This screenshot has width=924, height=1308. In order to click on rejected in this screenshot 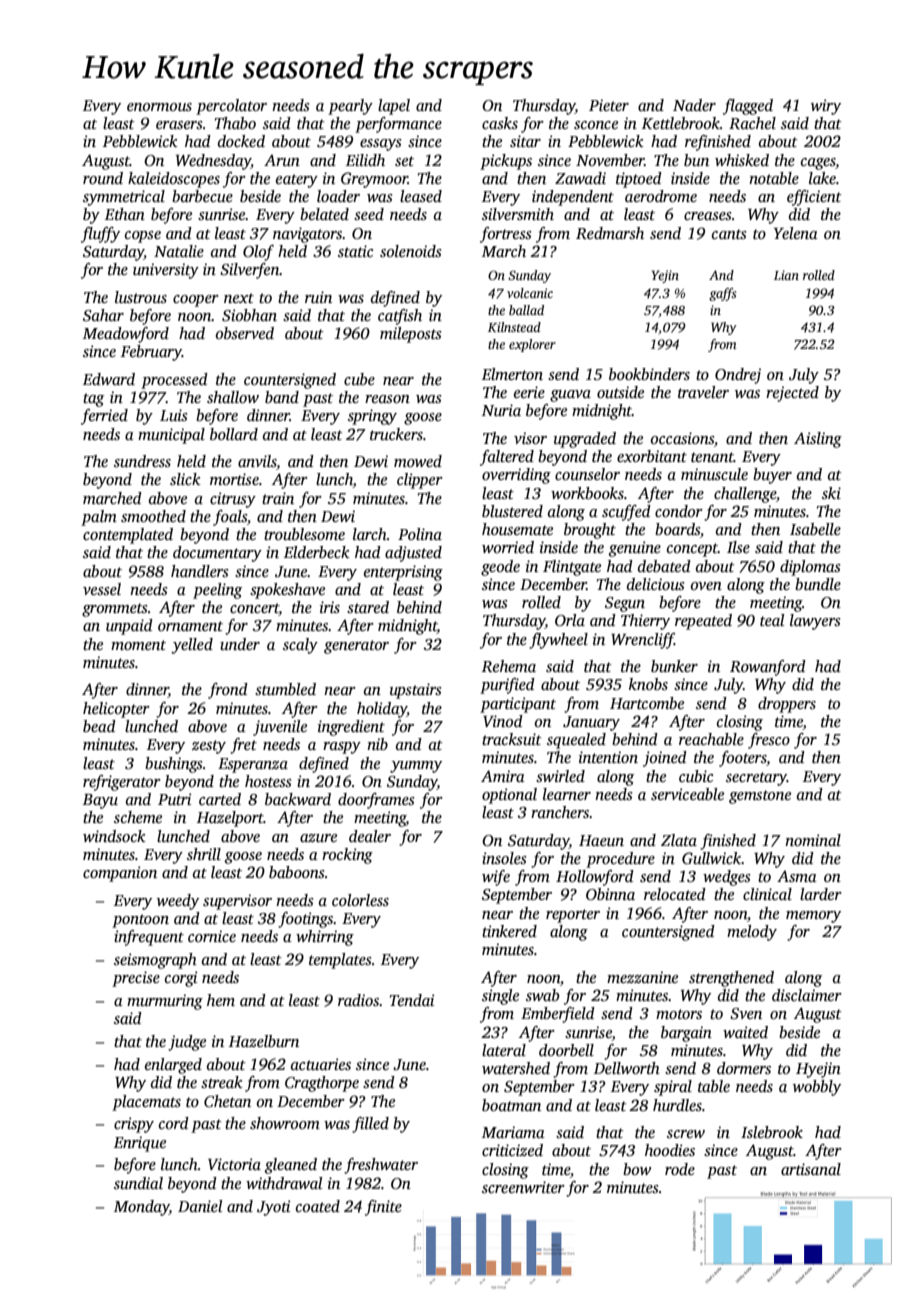, I will do `click(792, 394)`.
